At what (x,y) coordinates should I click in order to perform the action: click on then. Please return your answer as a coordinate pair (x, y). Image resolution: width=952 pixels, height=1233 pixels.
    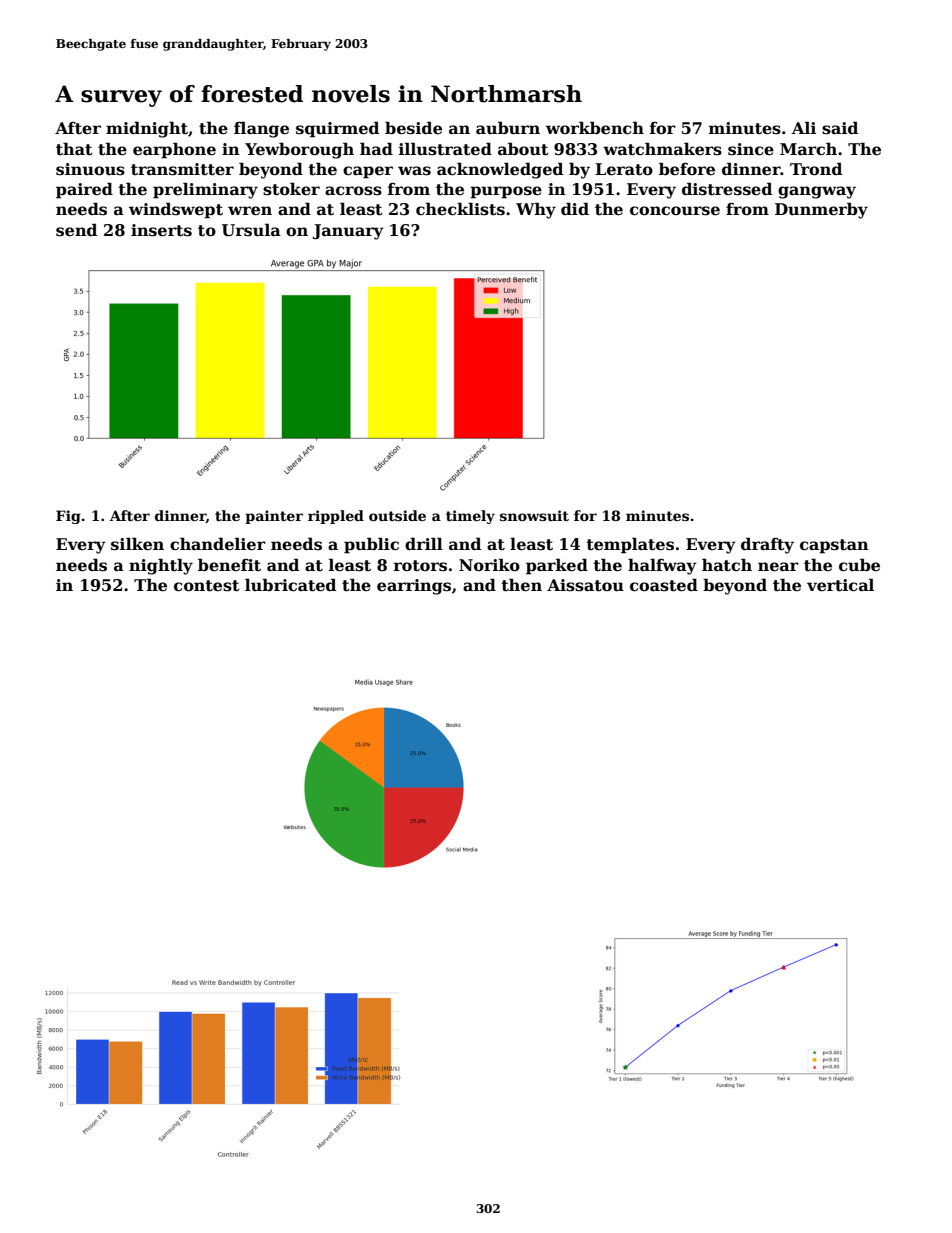
    Looking at the image, I should click on (521, 585).
